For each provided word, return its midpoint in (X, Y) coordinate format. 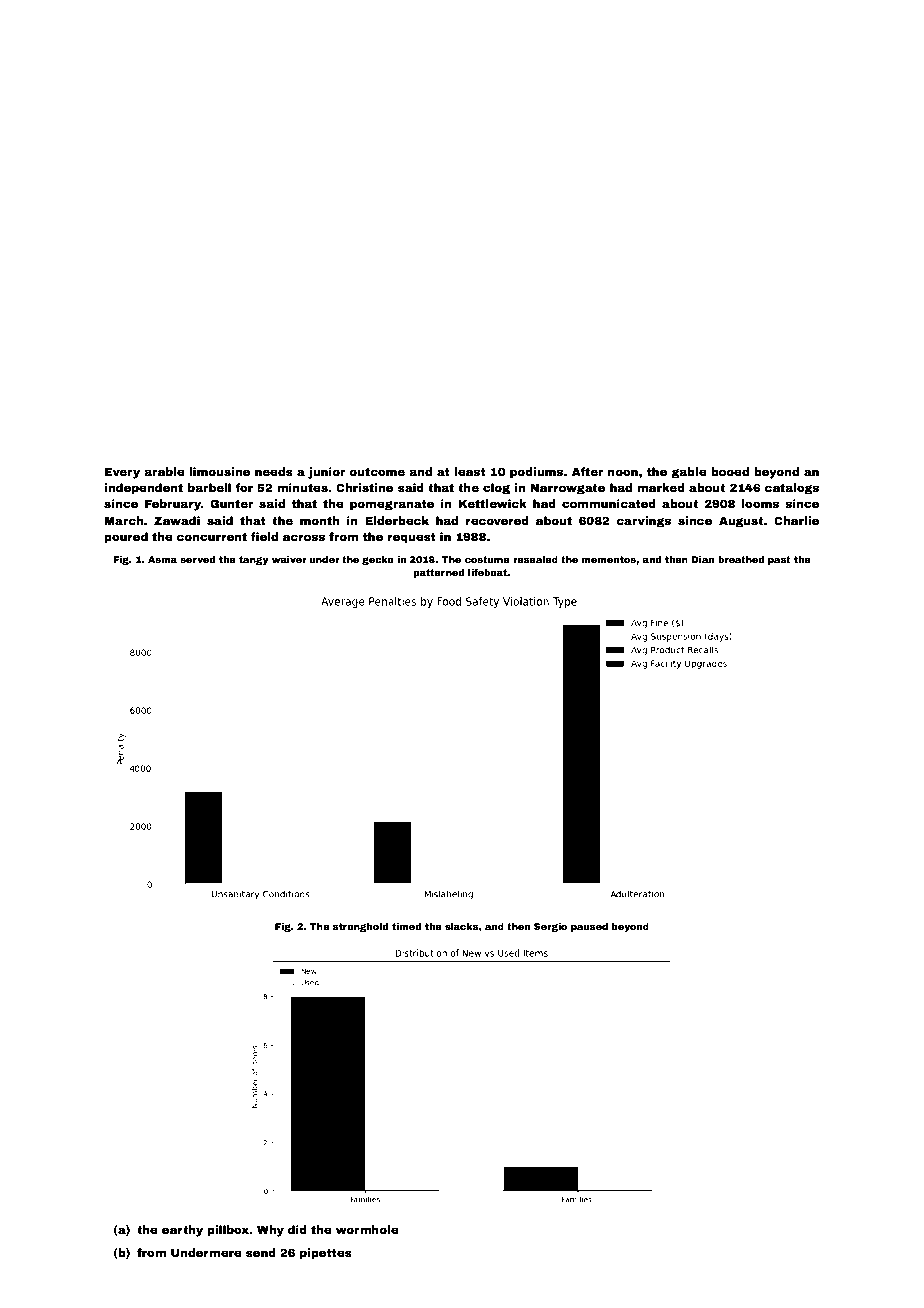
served (197, 559)
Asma (162, 559)
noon (623, 472)
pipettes (326, 1254)
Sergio (550, 927)
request (412, 538)
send (261, 1252)
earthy (182, 1231)
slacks (462, 926)
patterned (439, 573)
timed (406, 926)
